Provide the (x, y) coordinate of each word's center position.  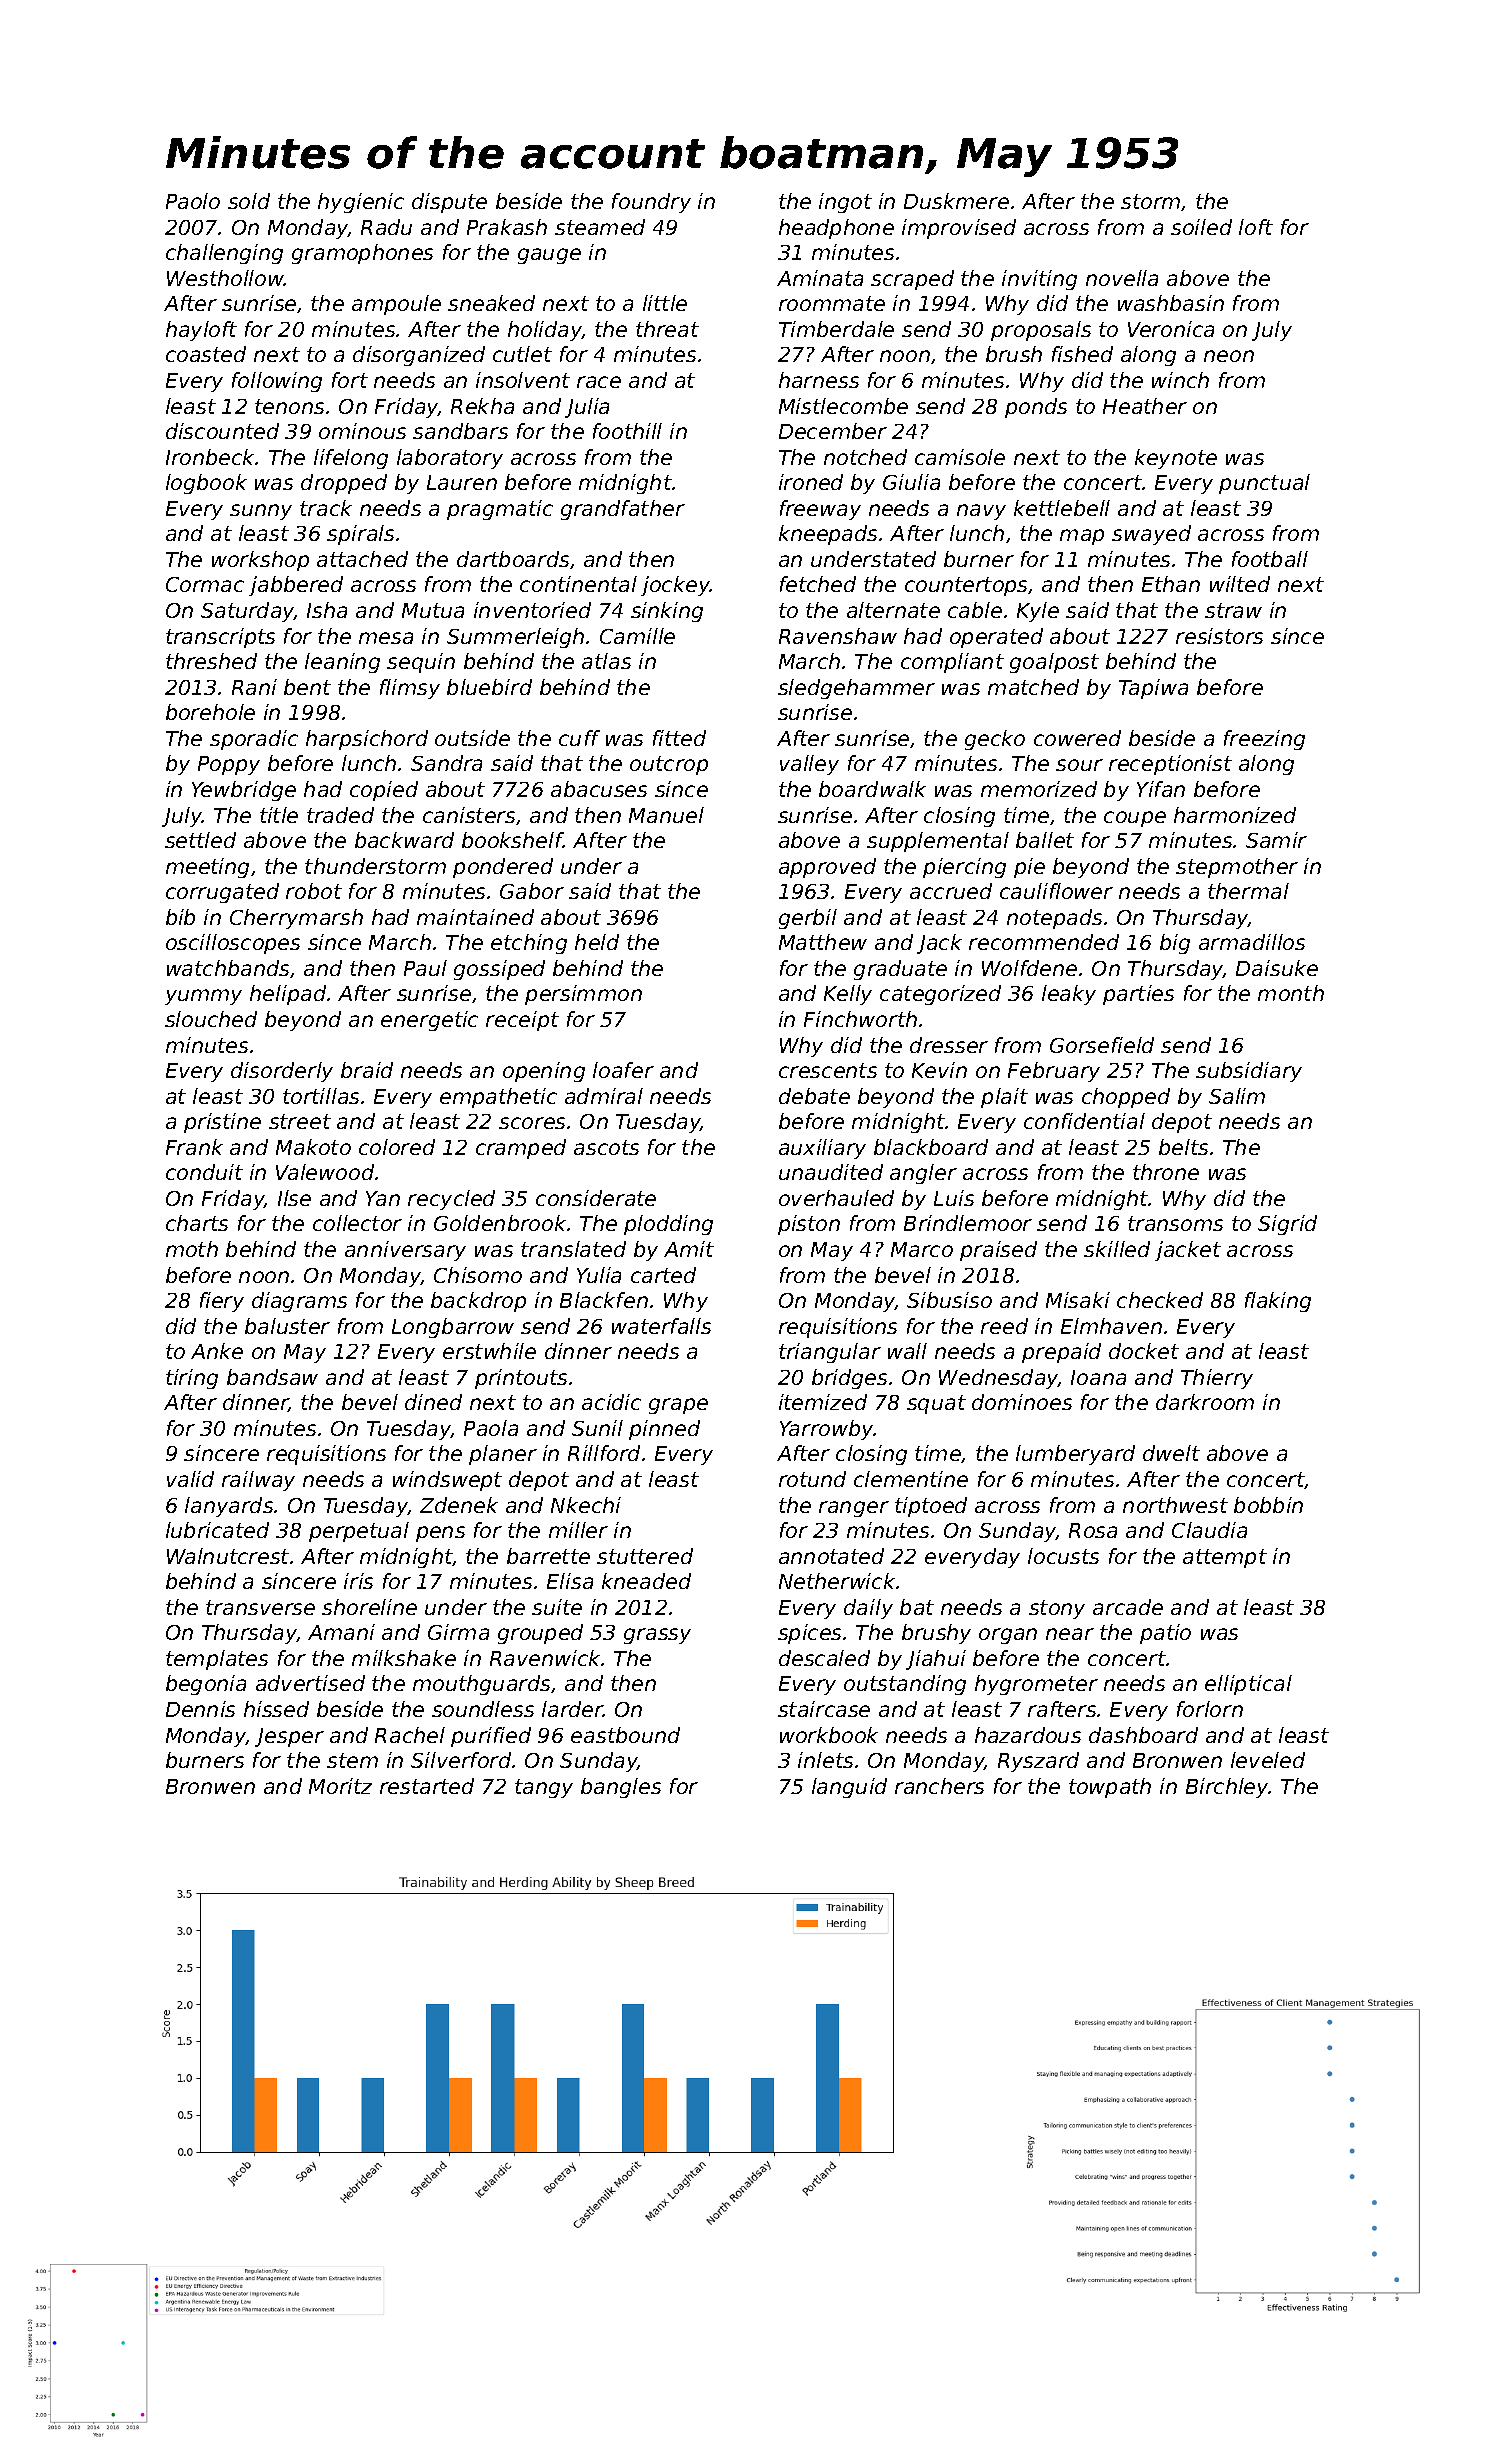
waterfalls (661, 1326)
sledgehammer (856, 689)
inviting (1039, 280)
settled (200, 840)
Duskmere (956, 201)
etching (529, 944)
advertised (310, 1683)
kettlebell (1062, 508)
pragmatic (500, 510)
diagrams (299, 1302)
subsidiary (1249, 1072)
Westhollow (225, 278)
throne (1166, 1172)
